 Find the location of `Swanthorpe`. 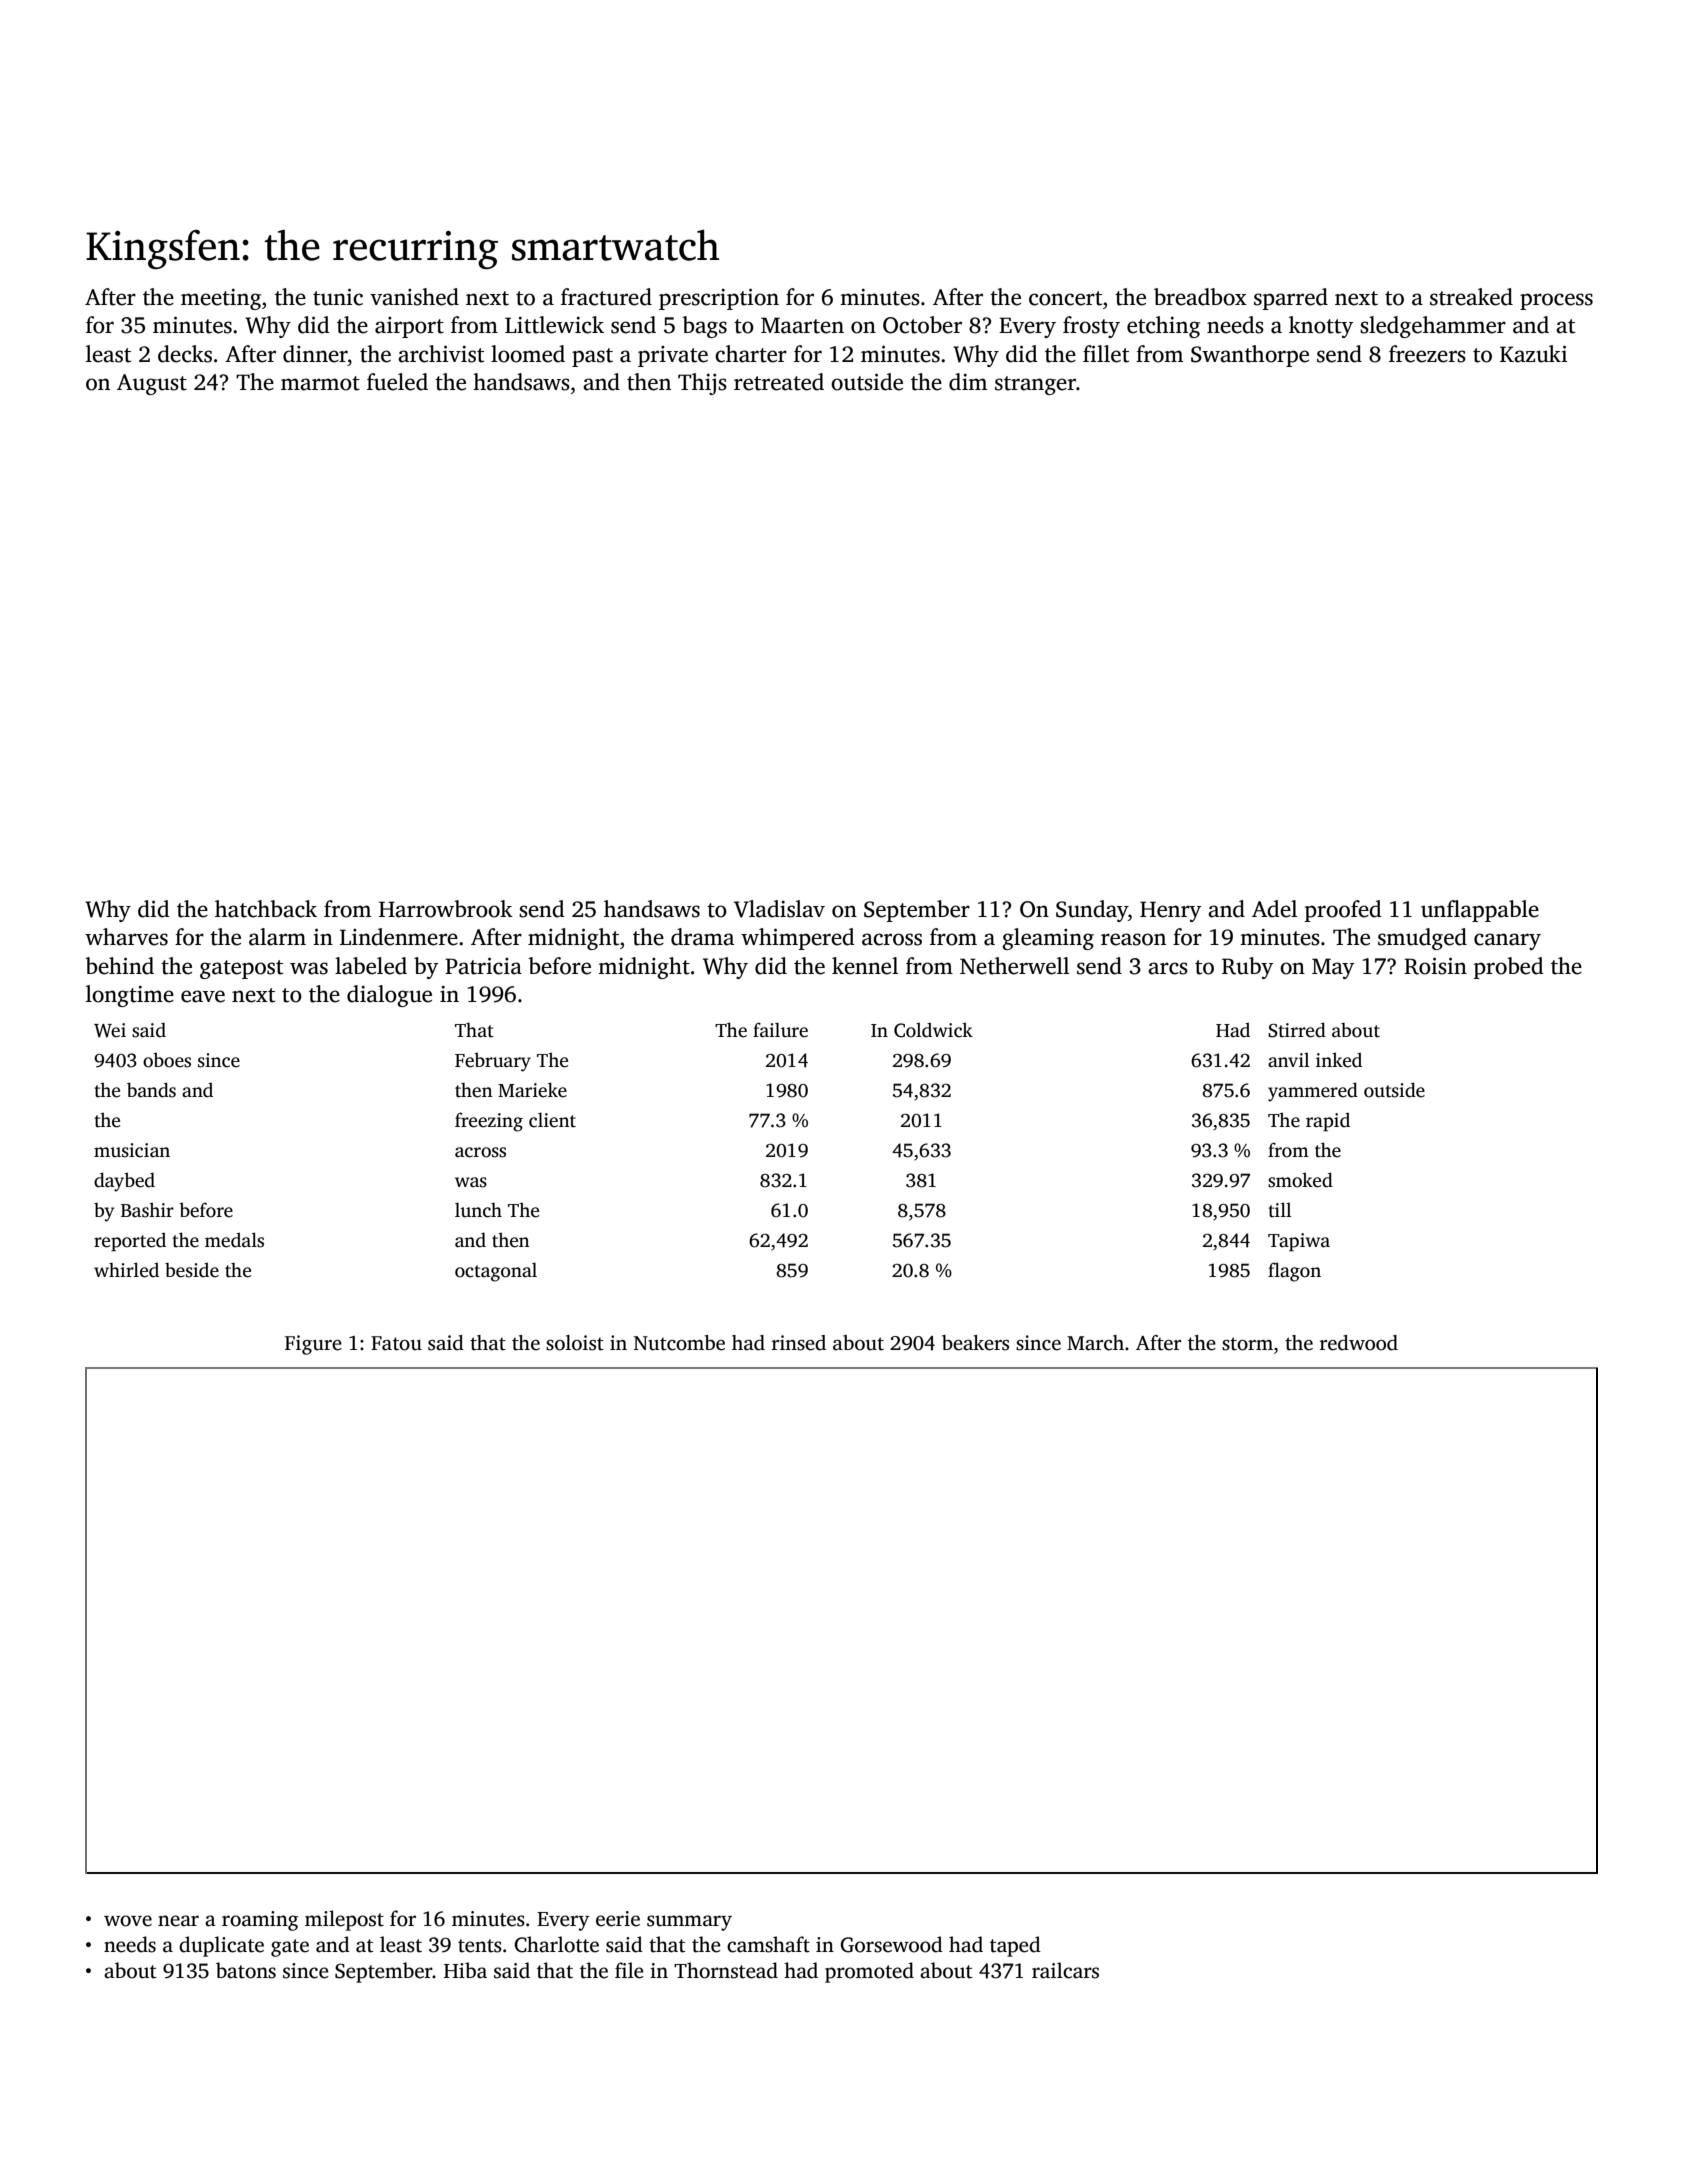

Swanthorpe is located at coordinates (1250, 356).
